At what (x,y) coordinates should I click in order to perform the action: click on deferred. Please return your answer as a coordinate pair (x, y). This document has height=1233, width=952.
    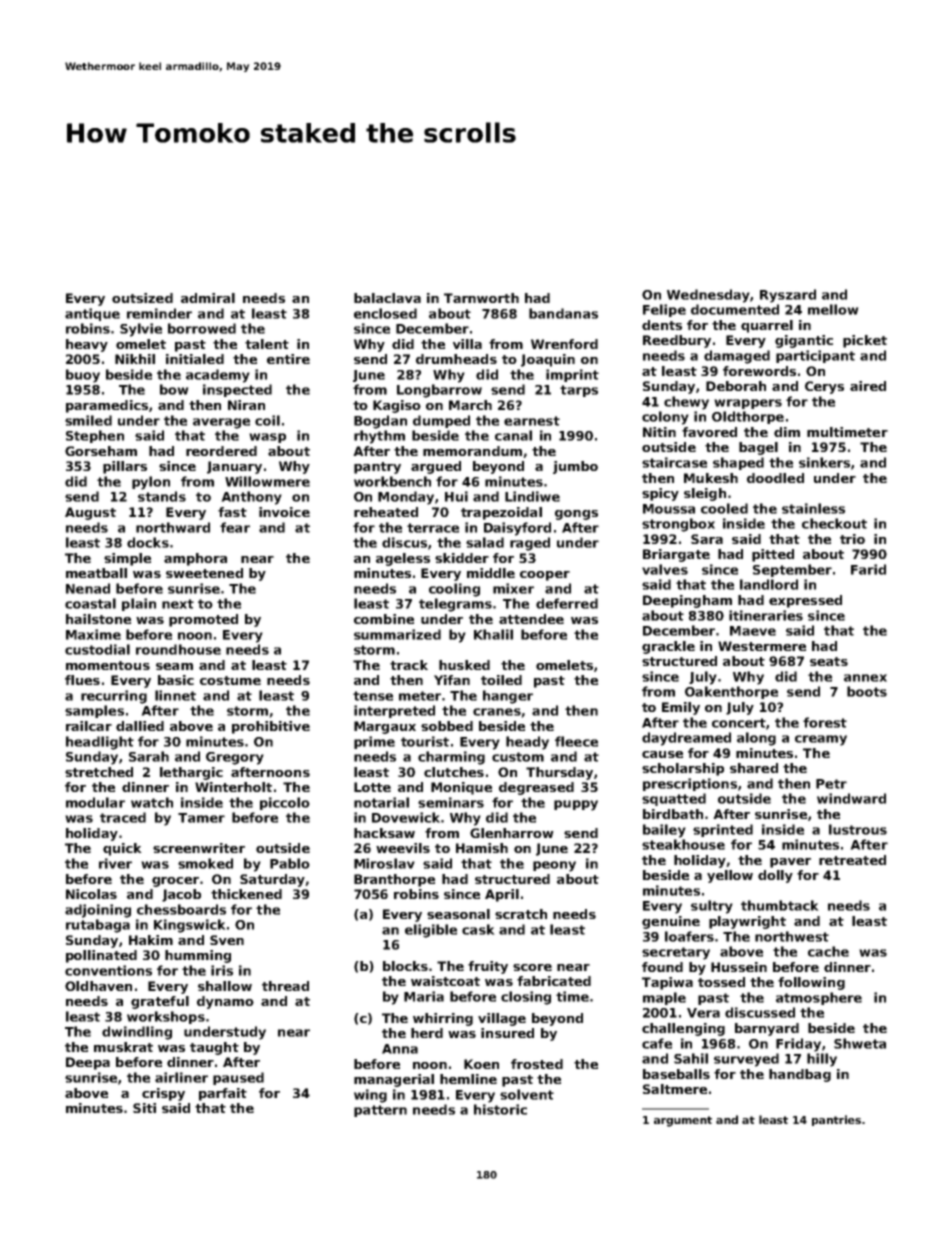
    Looking at the image, I should click on (567, 603).
